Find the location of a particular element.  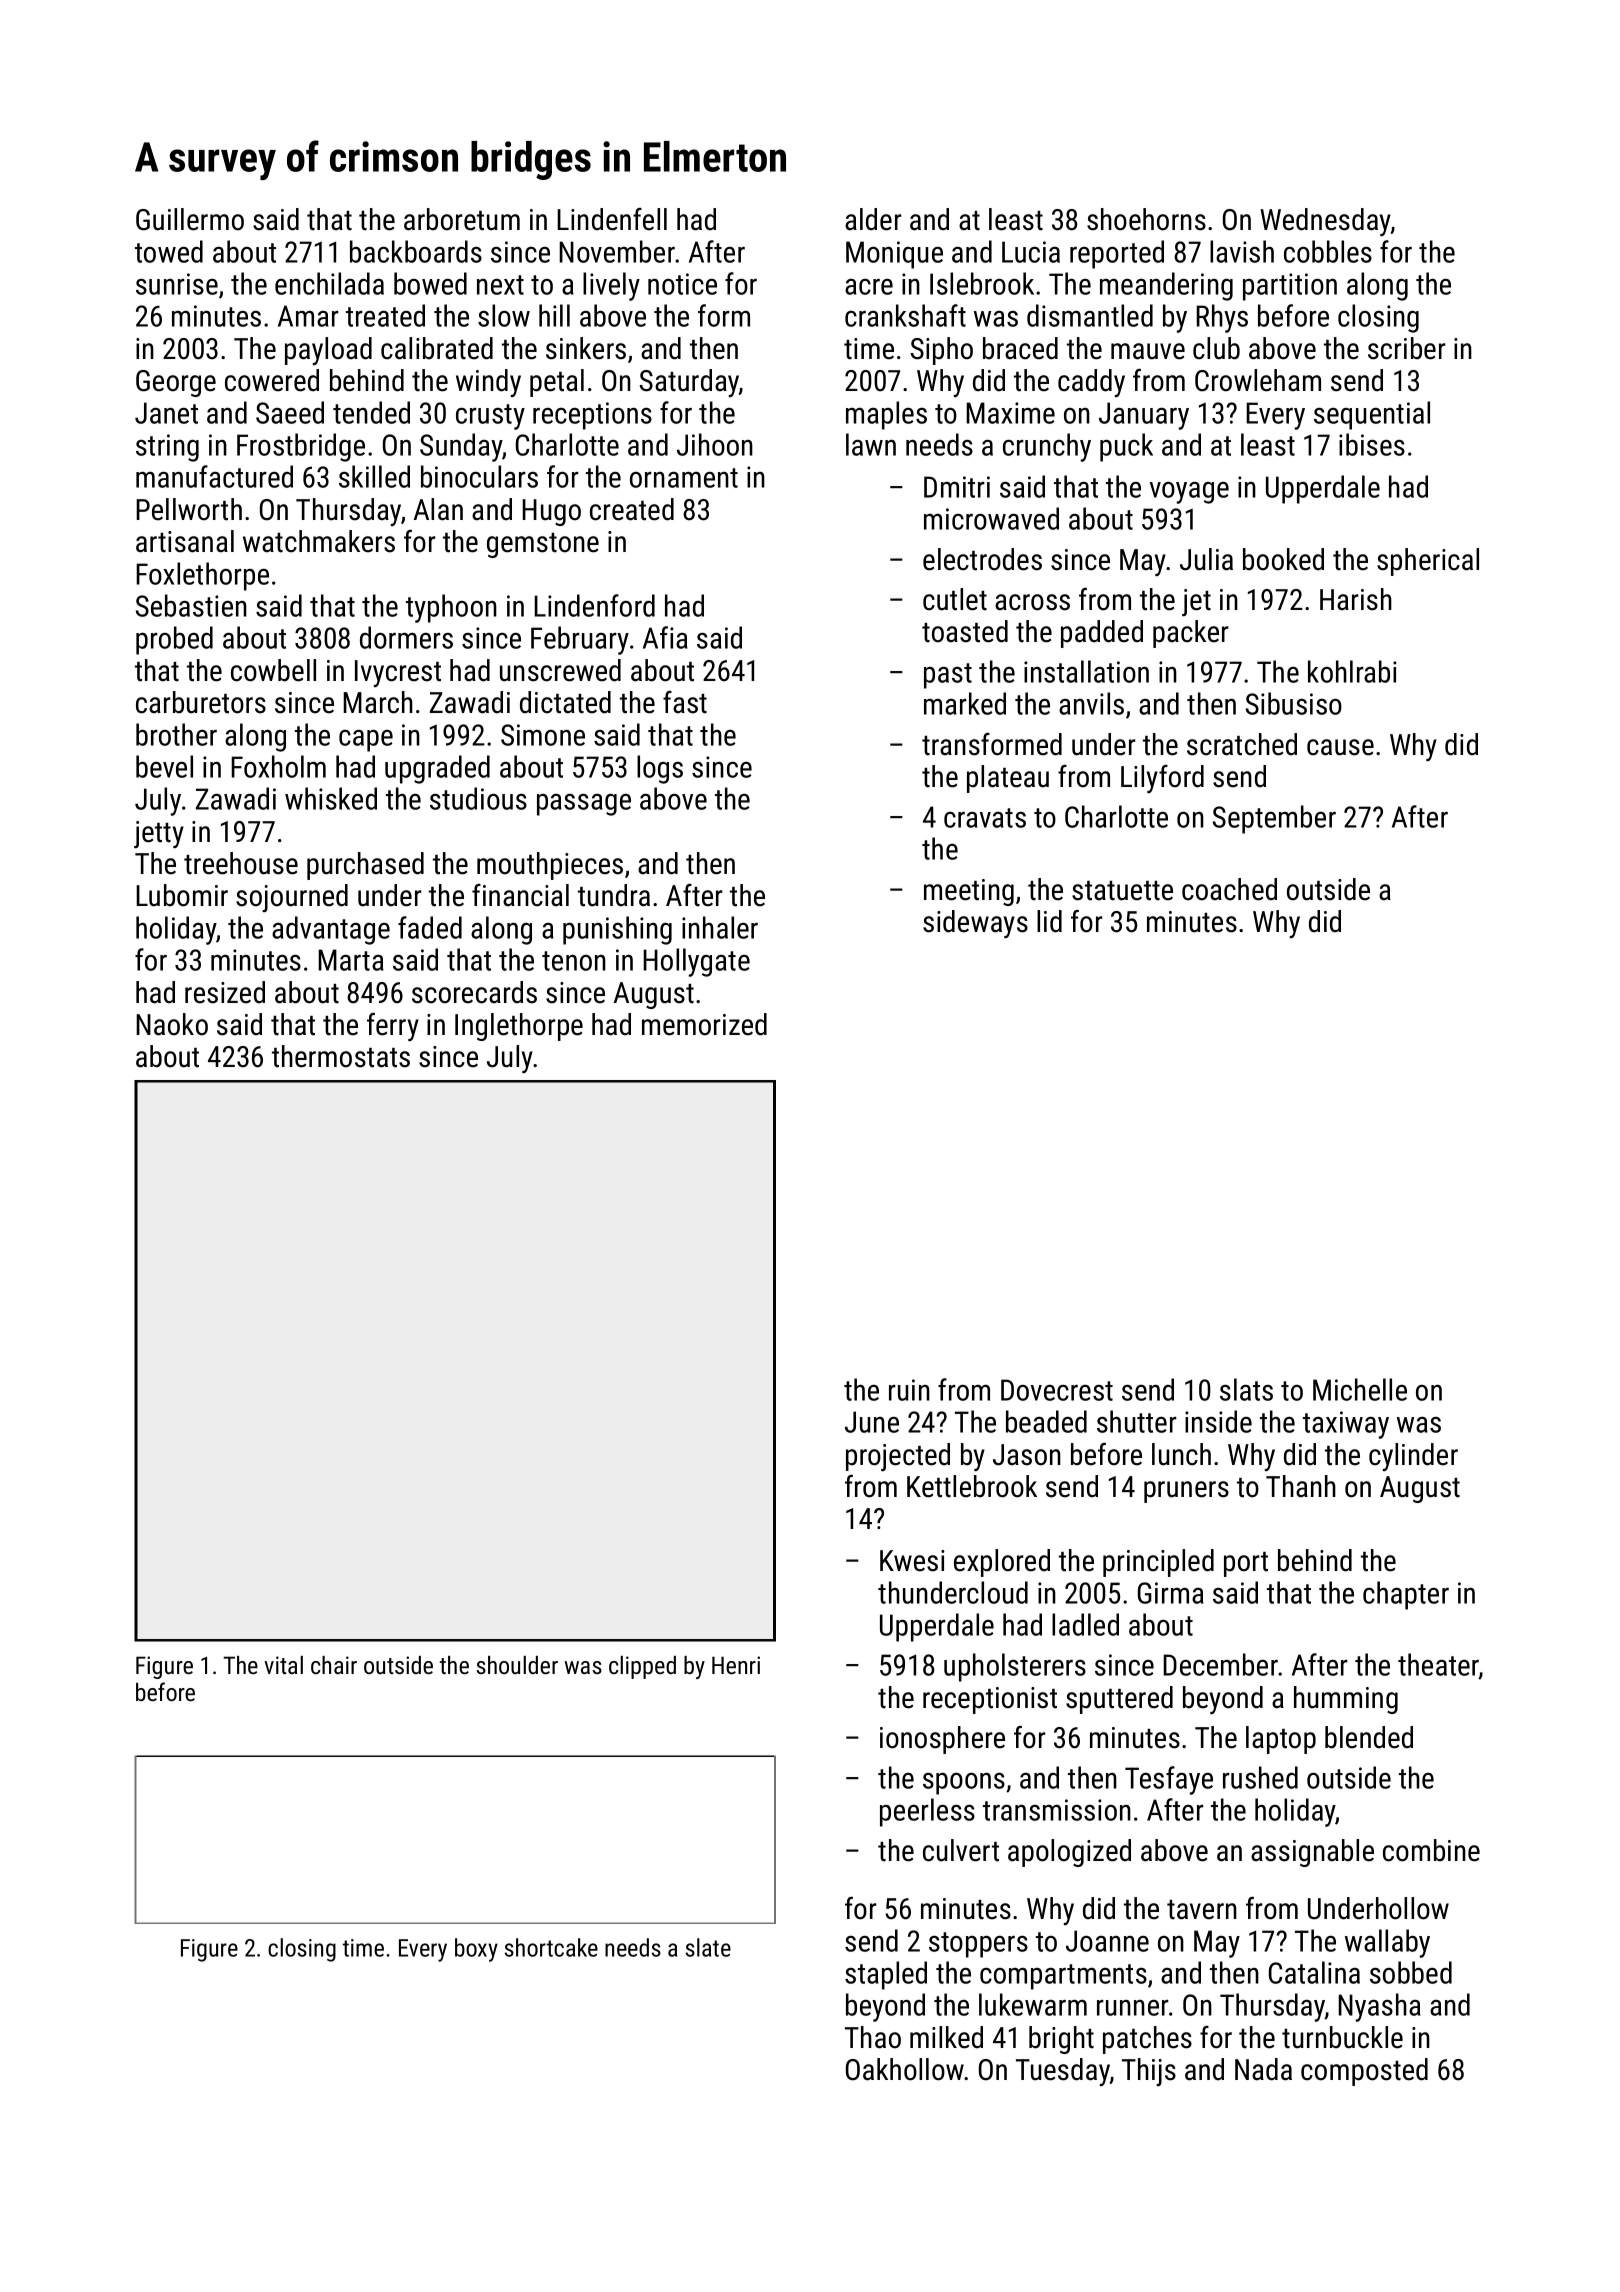

culvert is located at coordinates (961, 1850).
